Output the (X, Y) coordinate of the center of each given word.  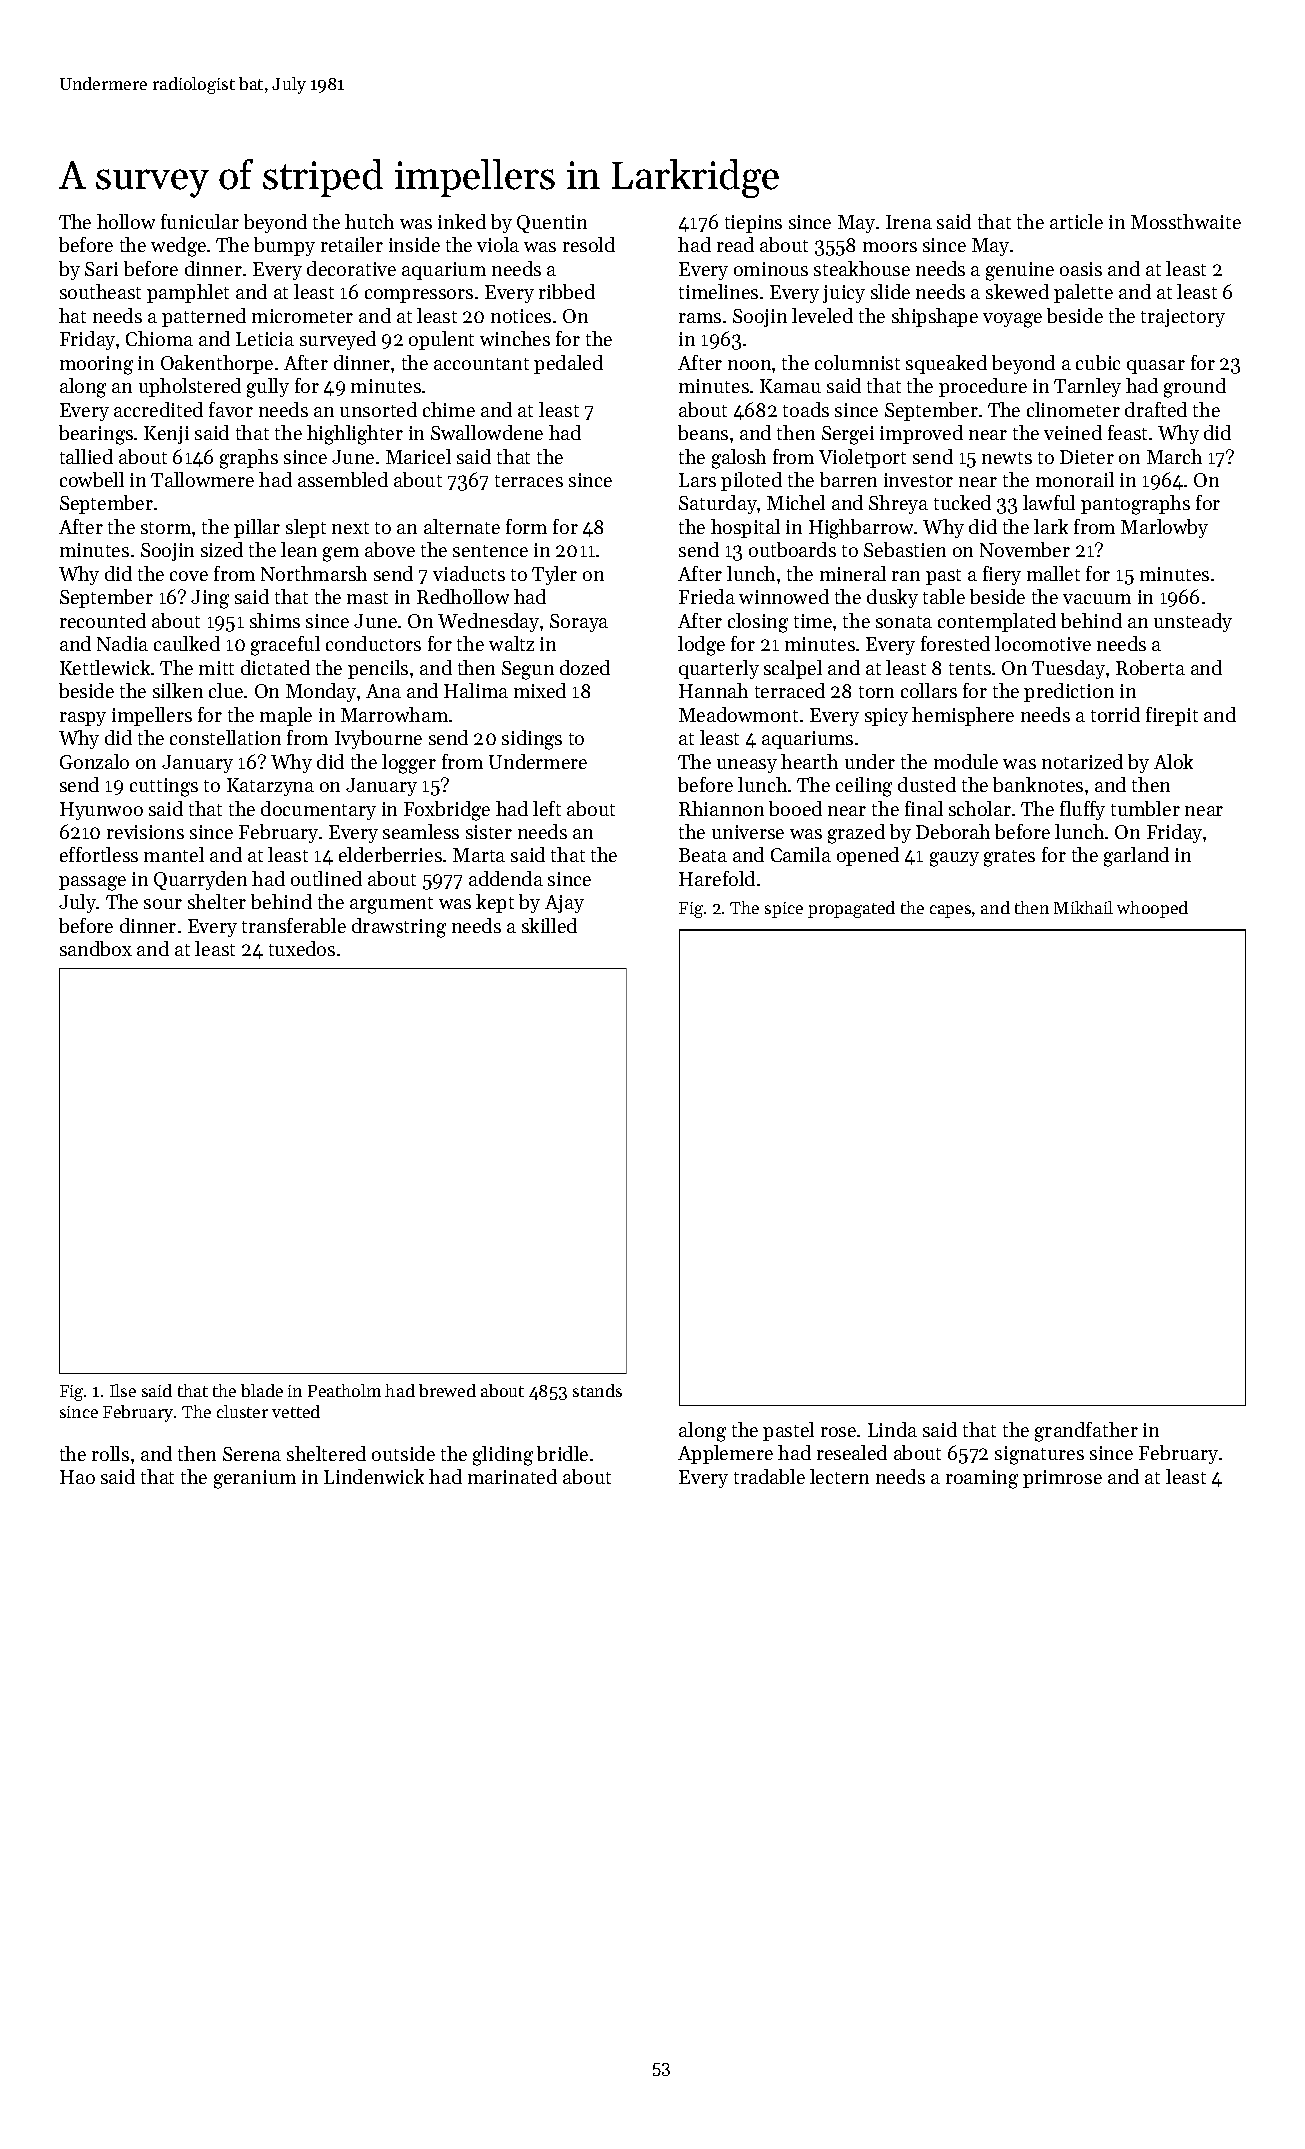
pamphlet (188, 293)
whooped (1152, 909)
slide (890, 291)
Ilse (123, 1390)
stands (597, 1390)
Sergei (848, 435)
